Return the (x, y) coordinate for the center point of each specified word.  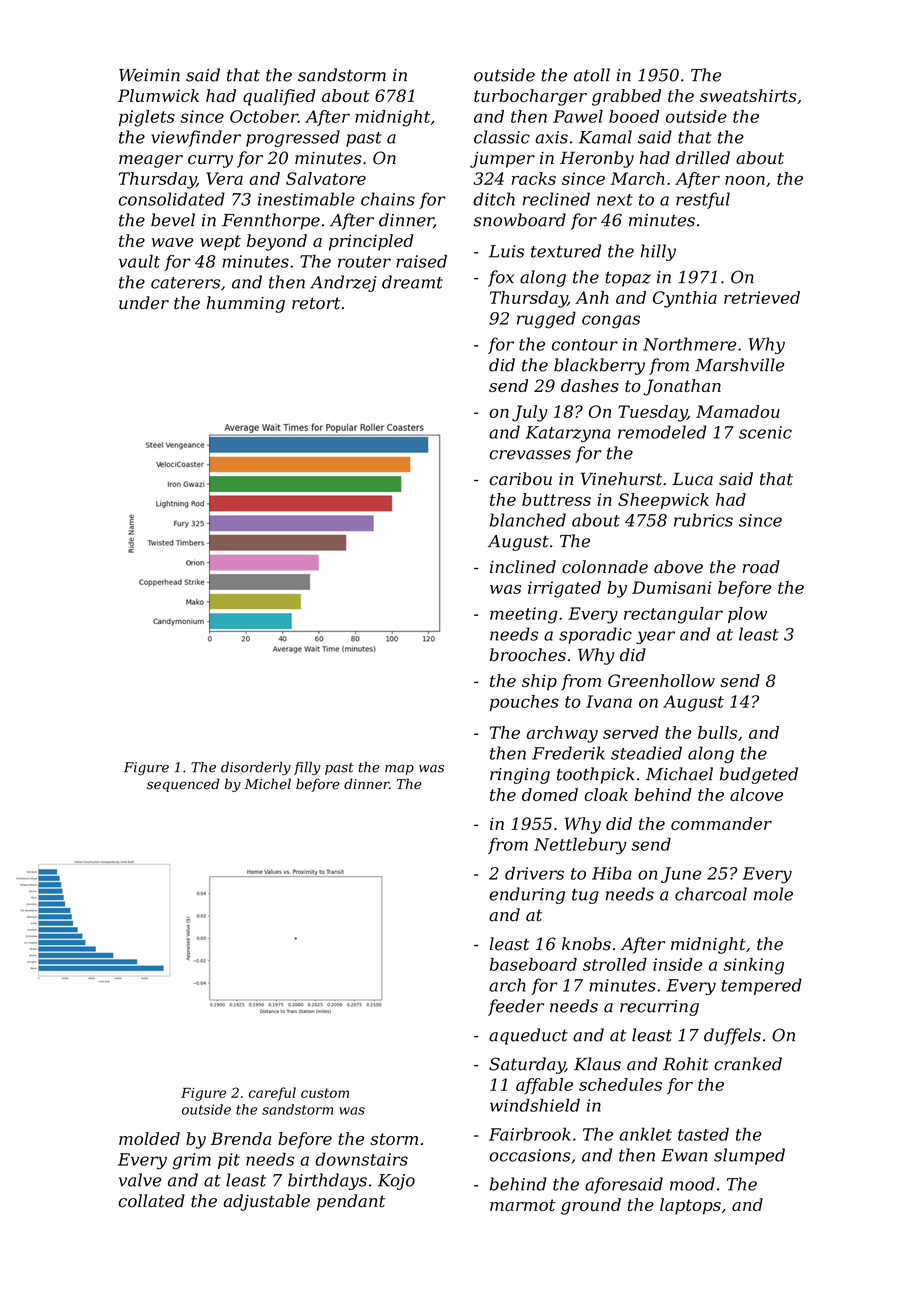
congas (611, 322)
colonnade (605, 567)
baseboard (533, 964)
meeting (524, 615)
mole (773, 894)
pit (229, 1161)
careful (272, 1094)
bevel (173, 220)
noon (745, 180)
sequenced (183, 785)
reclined (556, 199)
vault (139, 261)
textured (566, 251)
